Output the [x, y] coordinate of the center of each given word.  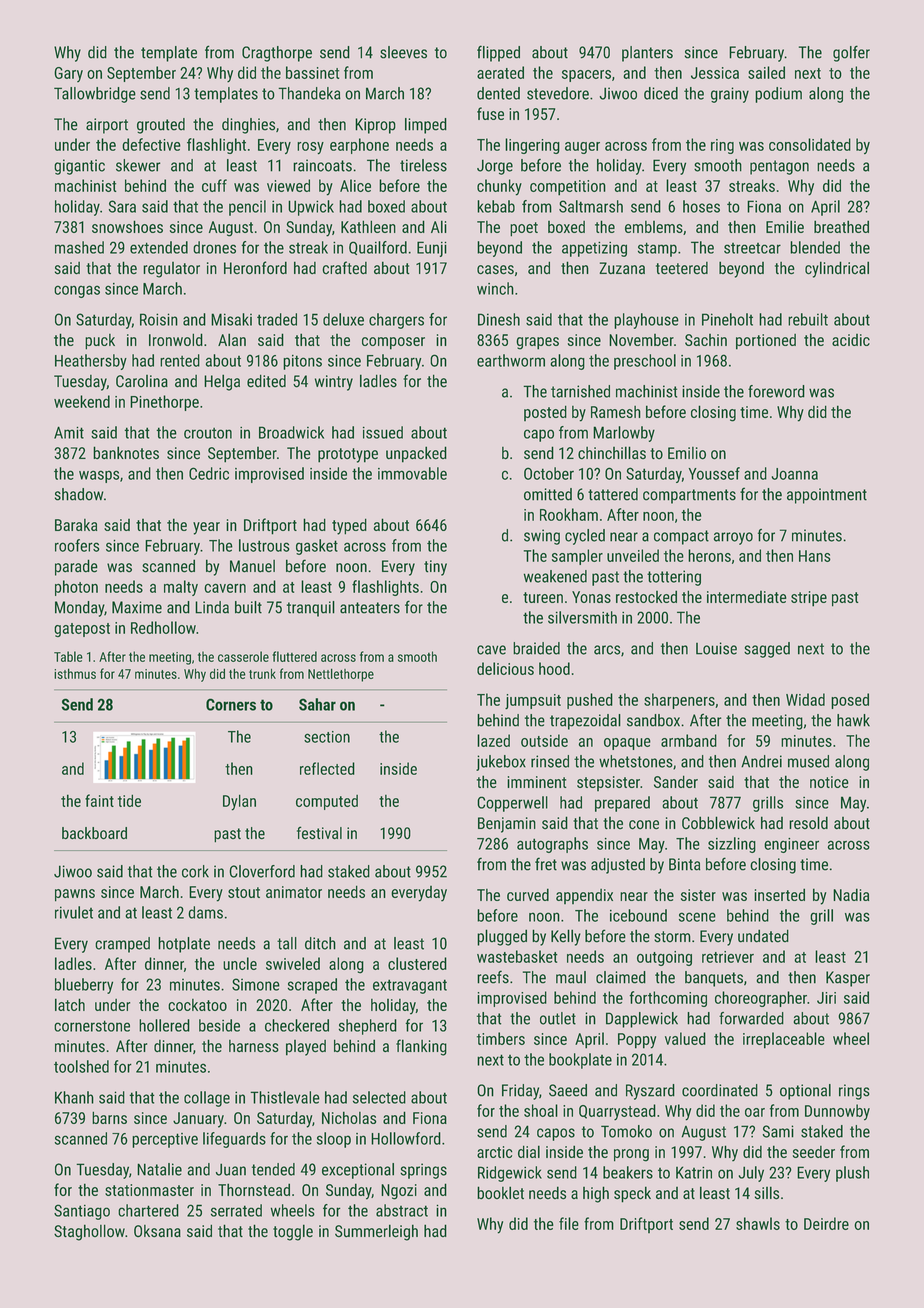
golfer [851, 53]
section [327, 737]
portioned [766, 342]
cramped [122, 945]
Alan [232, 339]
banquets [714, 979]
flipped [498, 53]
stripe [809, 599]
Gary [68, 74]
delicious [505, 668]
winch [495, 288]
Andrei [761, 761]
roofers [77, 545]
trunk [262, 674]
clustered [417, 963]
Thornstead [254, 1189]
